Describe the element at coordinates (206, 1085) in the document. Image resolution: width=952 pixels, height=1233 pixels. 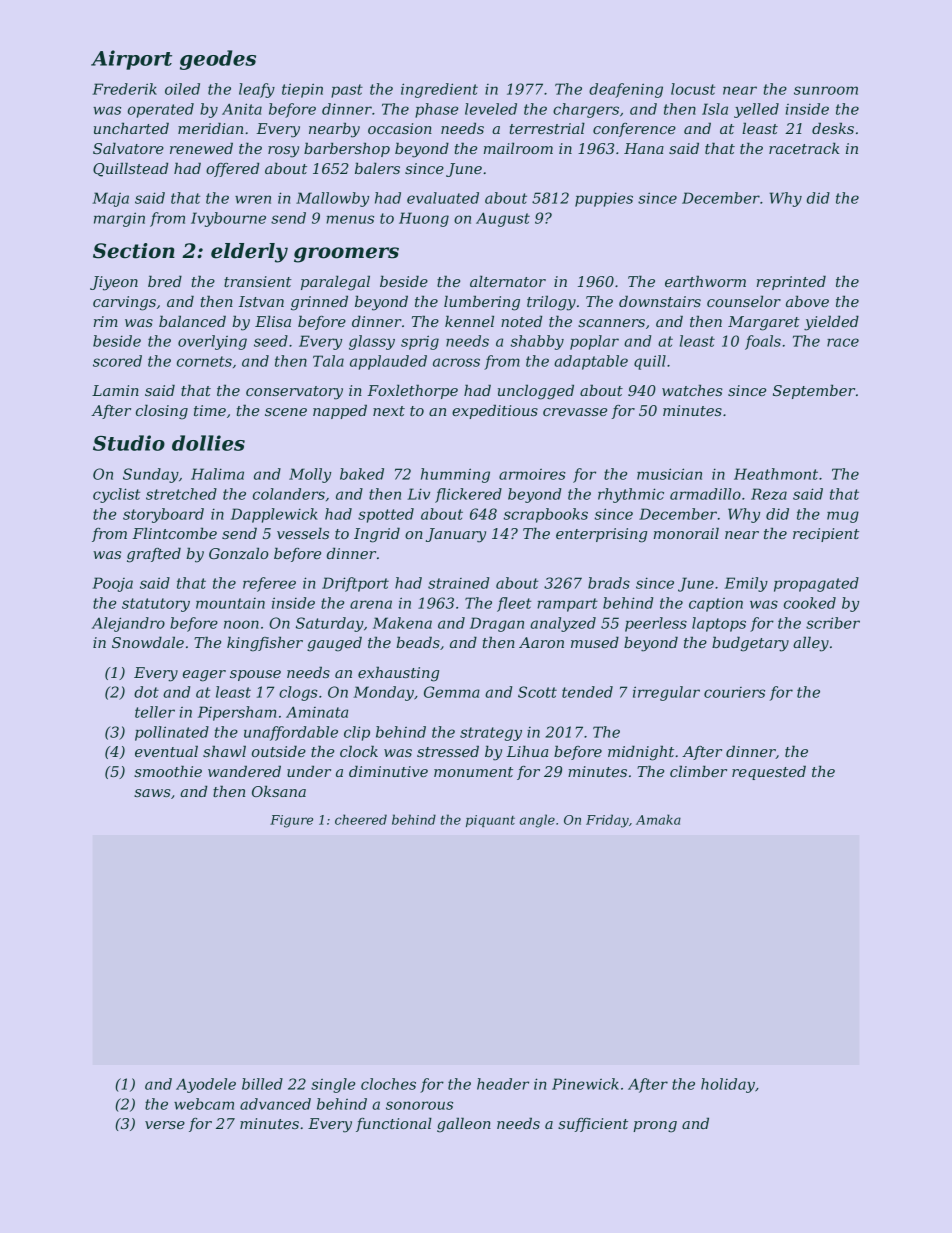
I see `Ayodele` at that location.
